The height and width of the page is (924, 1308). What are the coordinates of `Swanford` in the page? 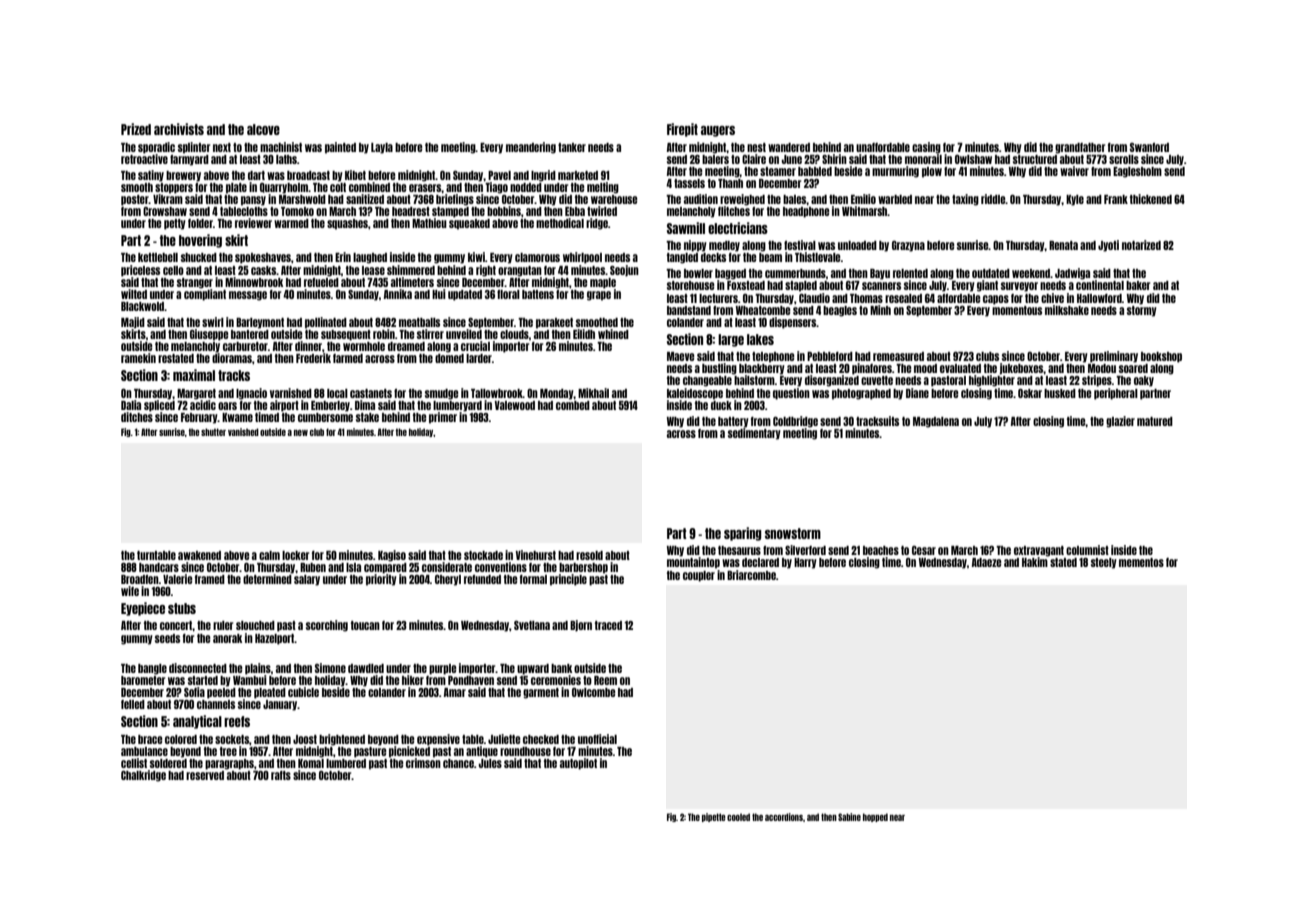 It's located at (1149, 147).
